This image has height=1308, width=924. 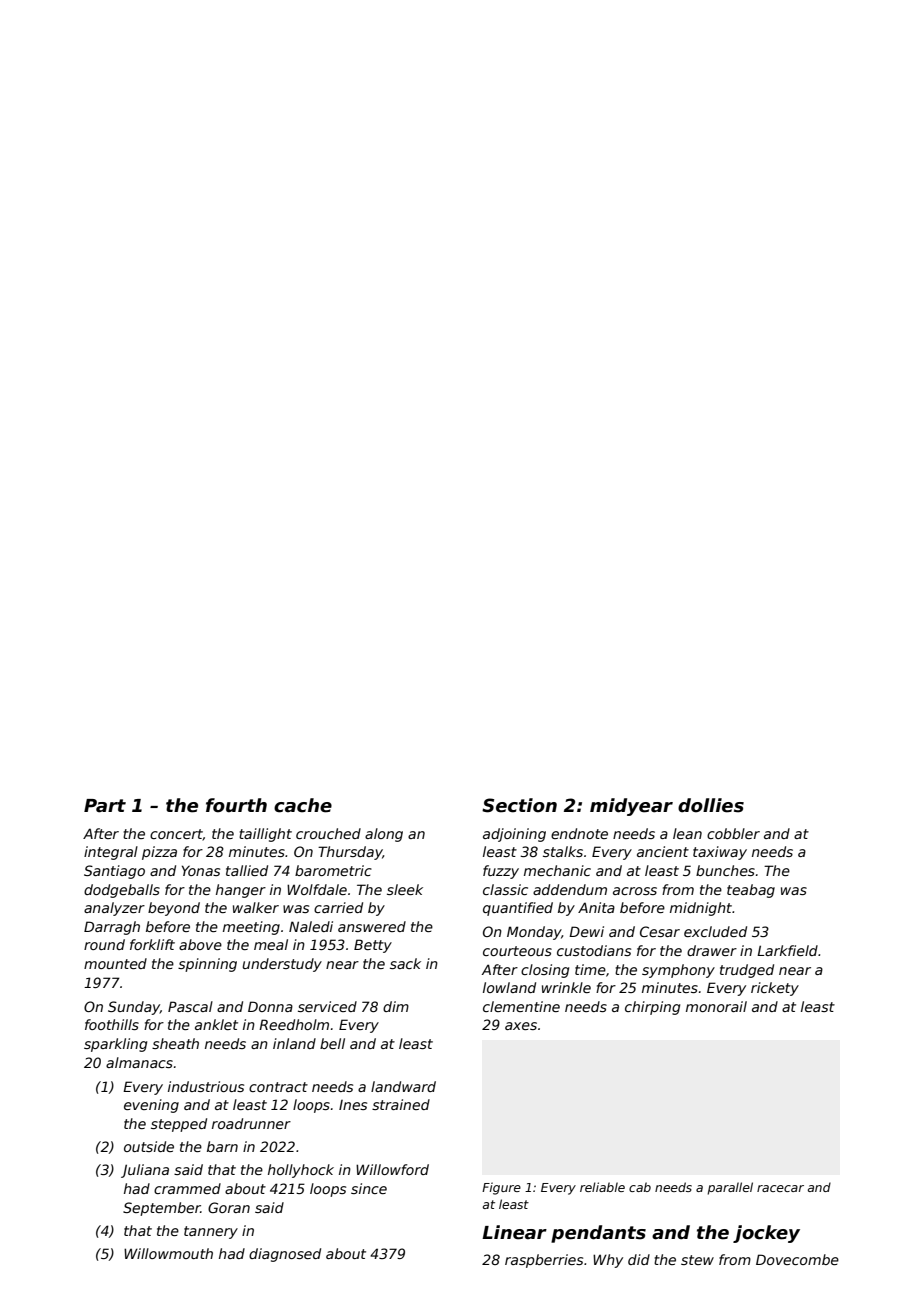 I want to click on Pascal, so click(x=190, y=1006).
